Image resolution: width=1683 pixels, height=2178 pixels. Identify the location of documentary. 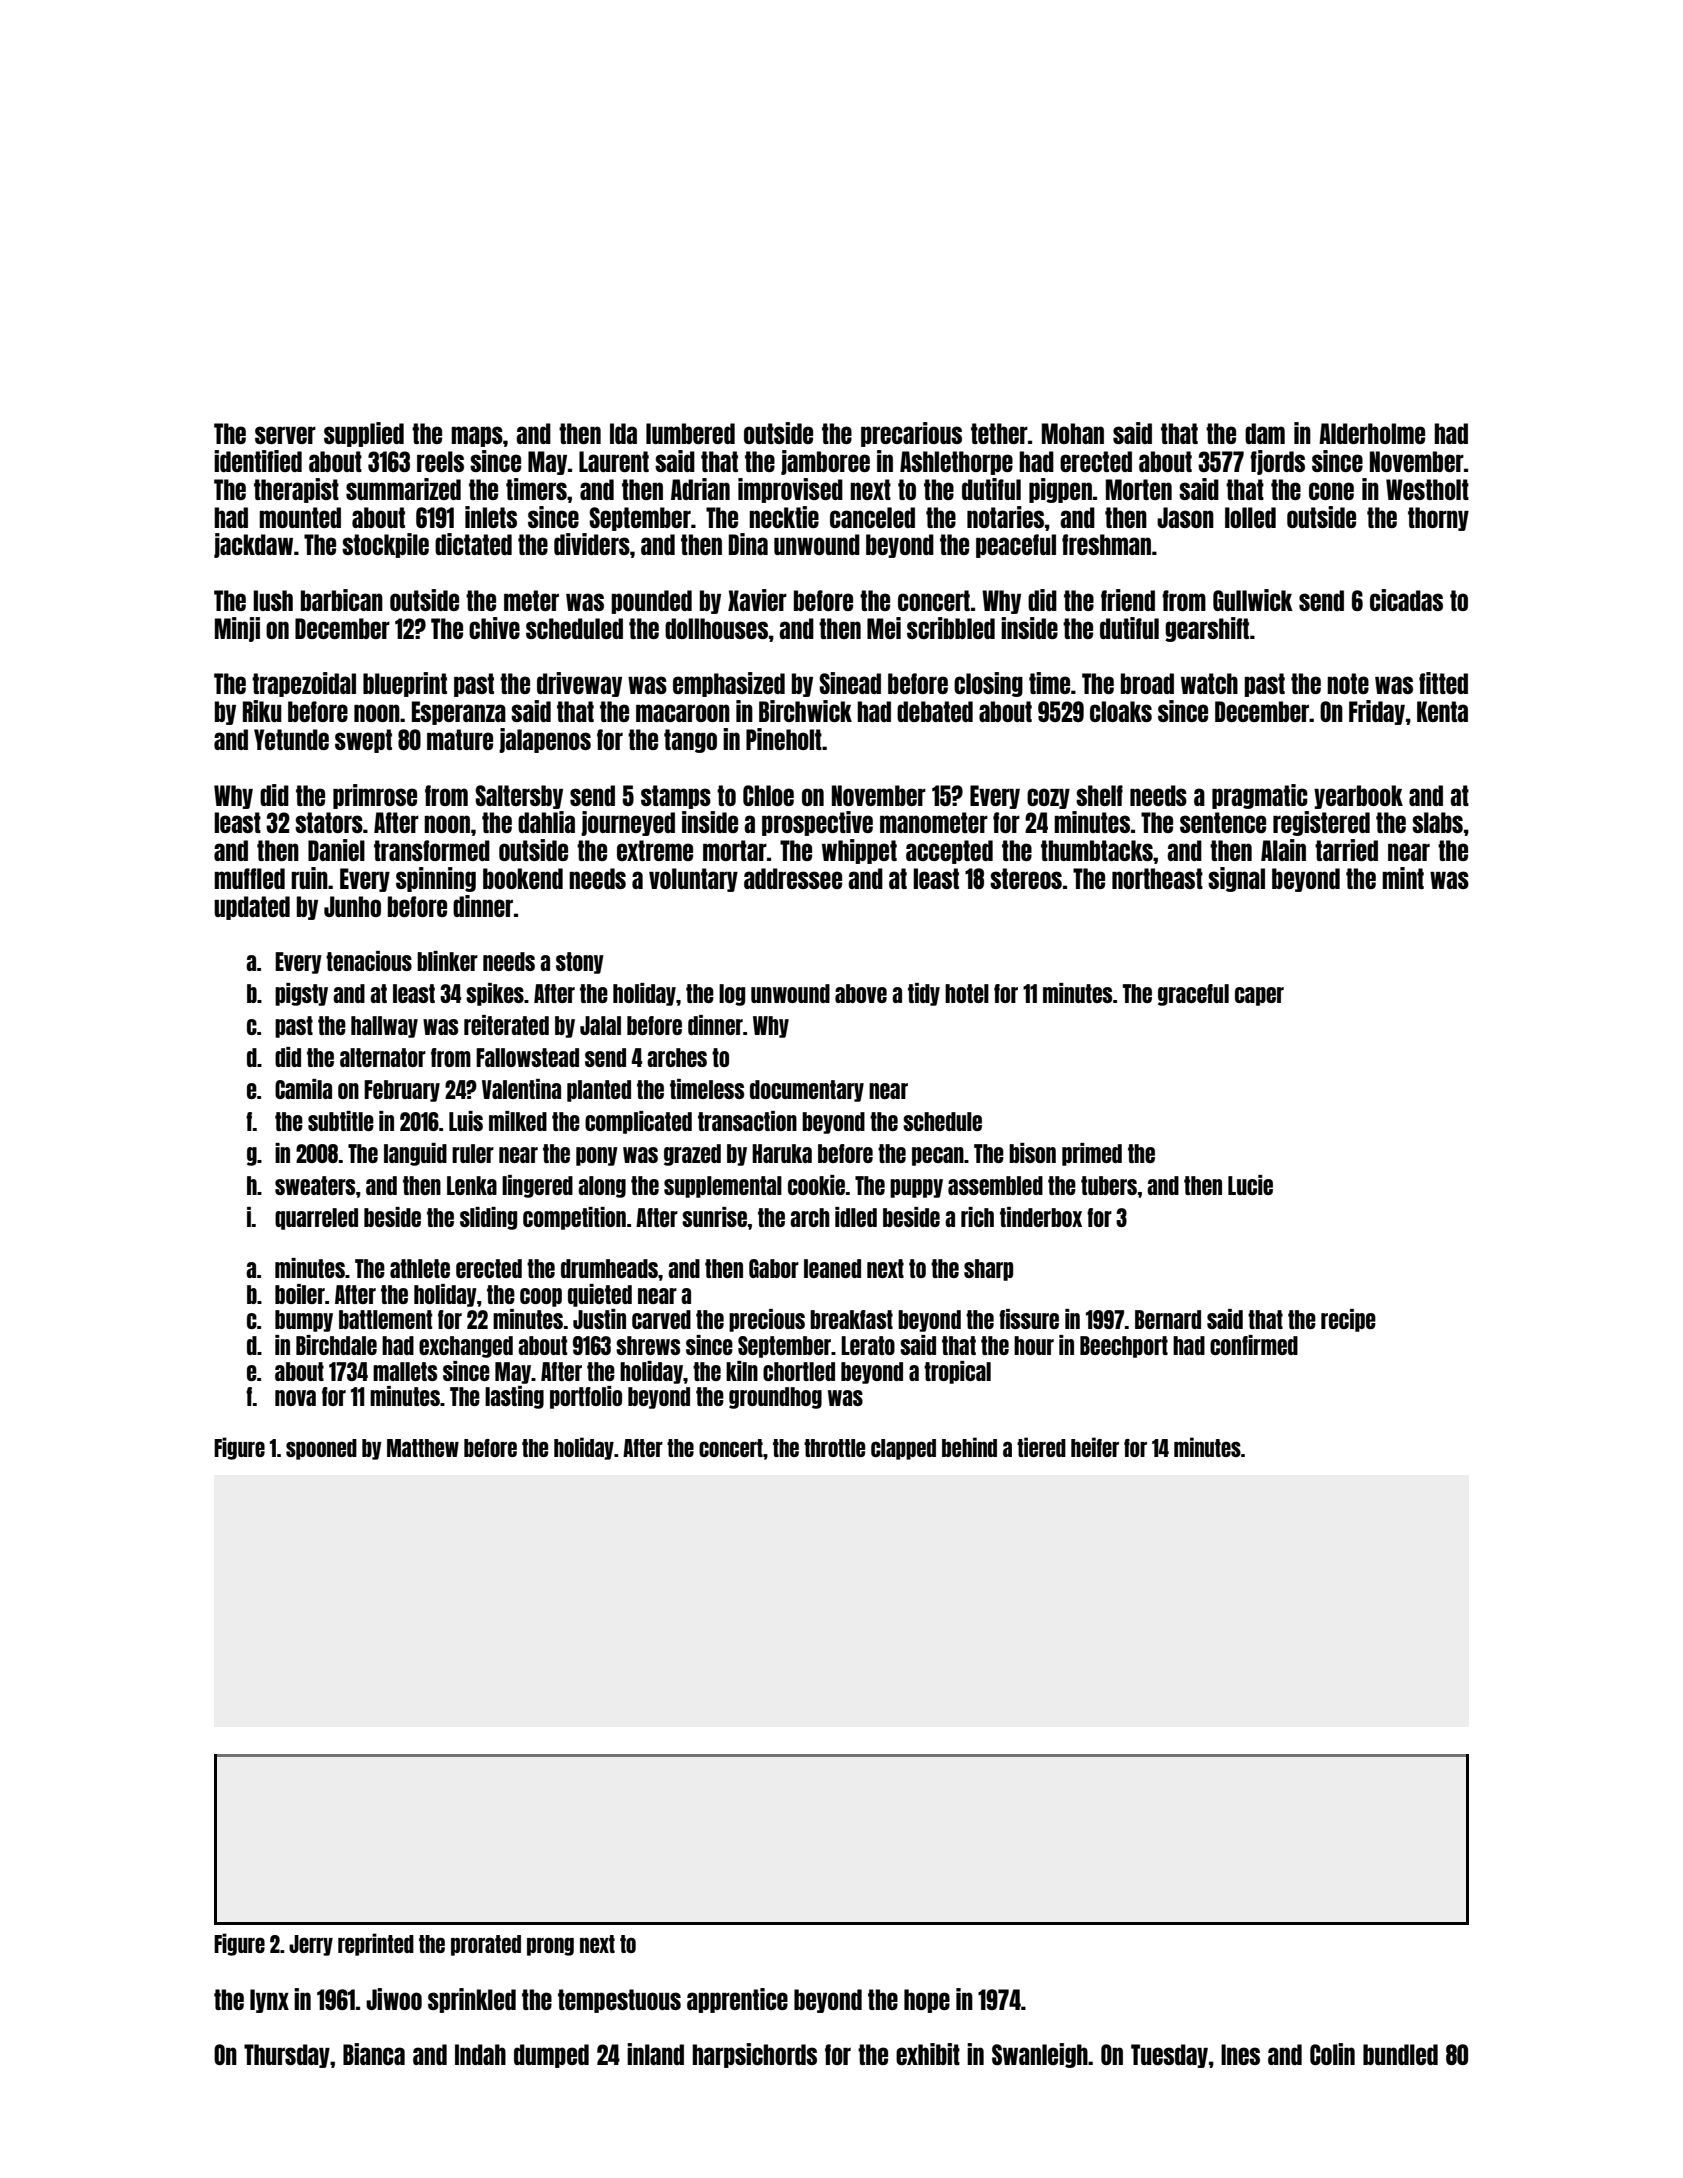
(807, 1091).
